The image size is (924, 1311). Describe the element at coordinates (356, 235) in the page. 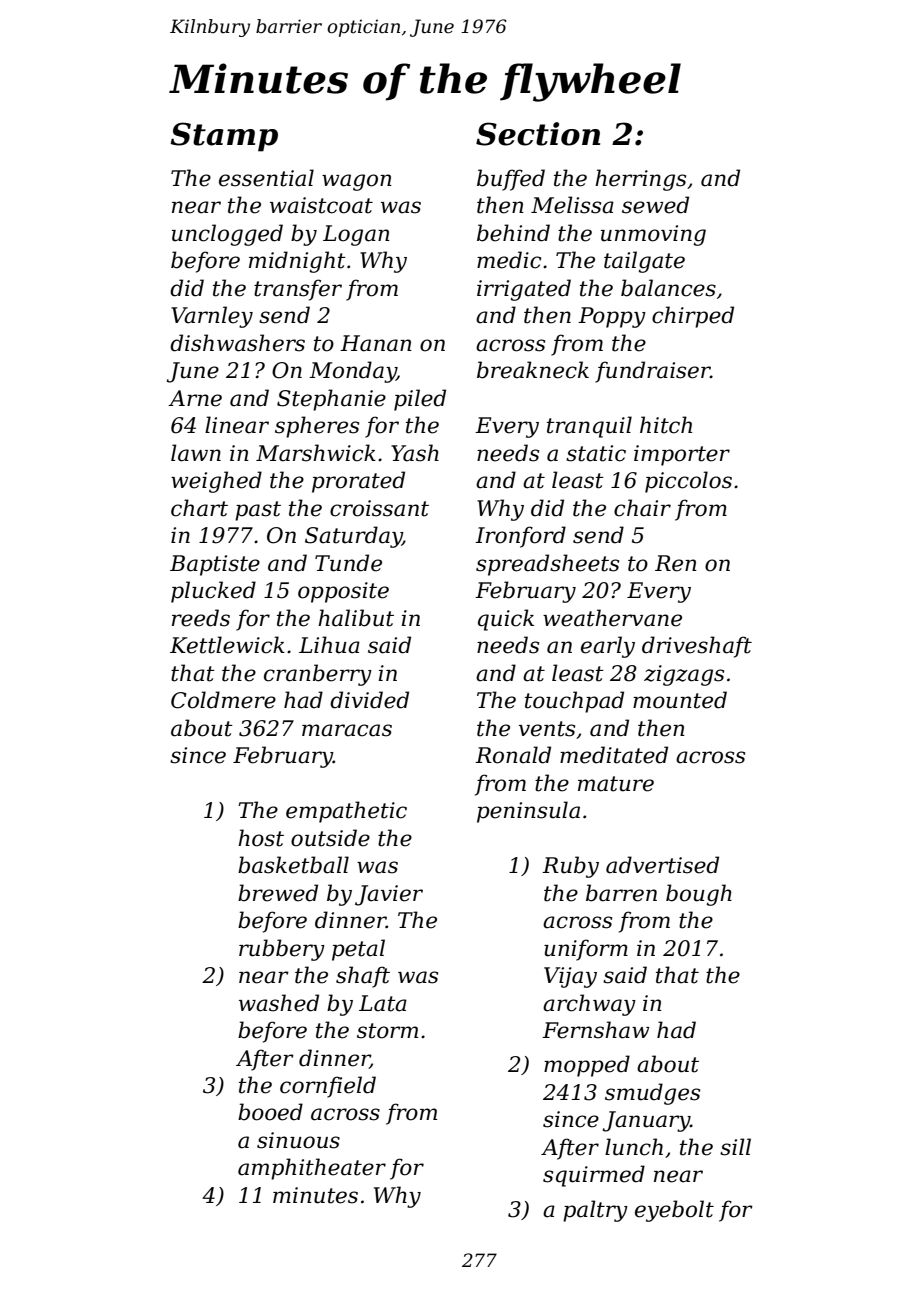

I see `Logan` at that location.
